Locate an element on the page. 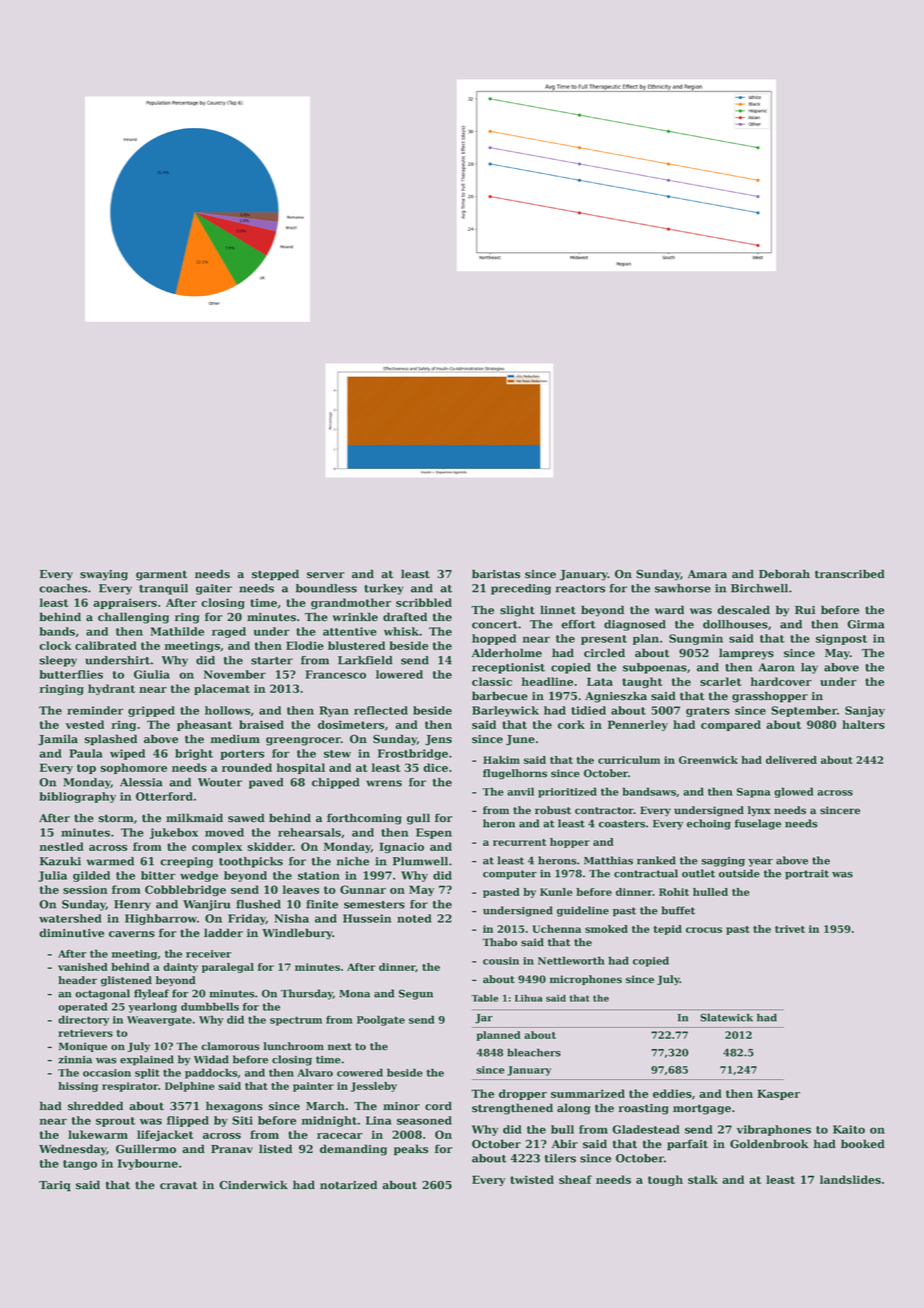 This image has height=1308, width=924. echoing is located at coordinates (709, 824).
